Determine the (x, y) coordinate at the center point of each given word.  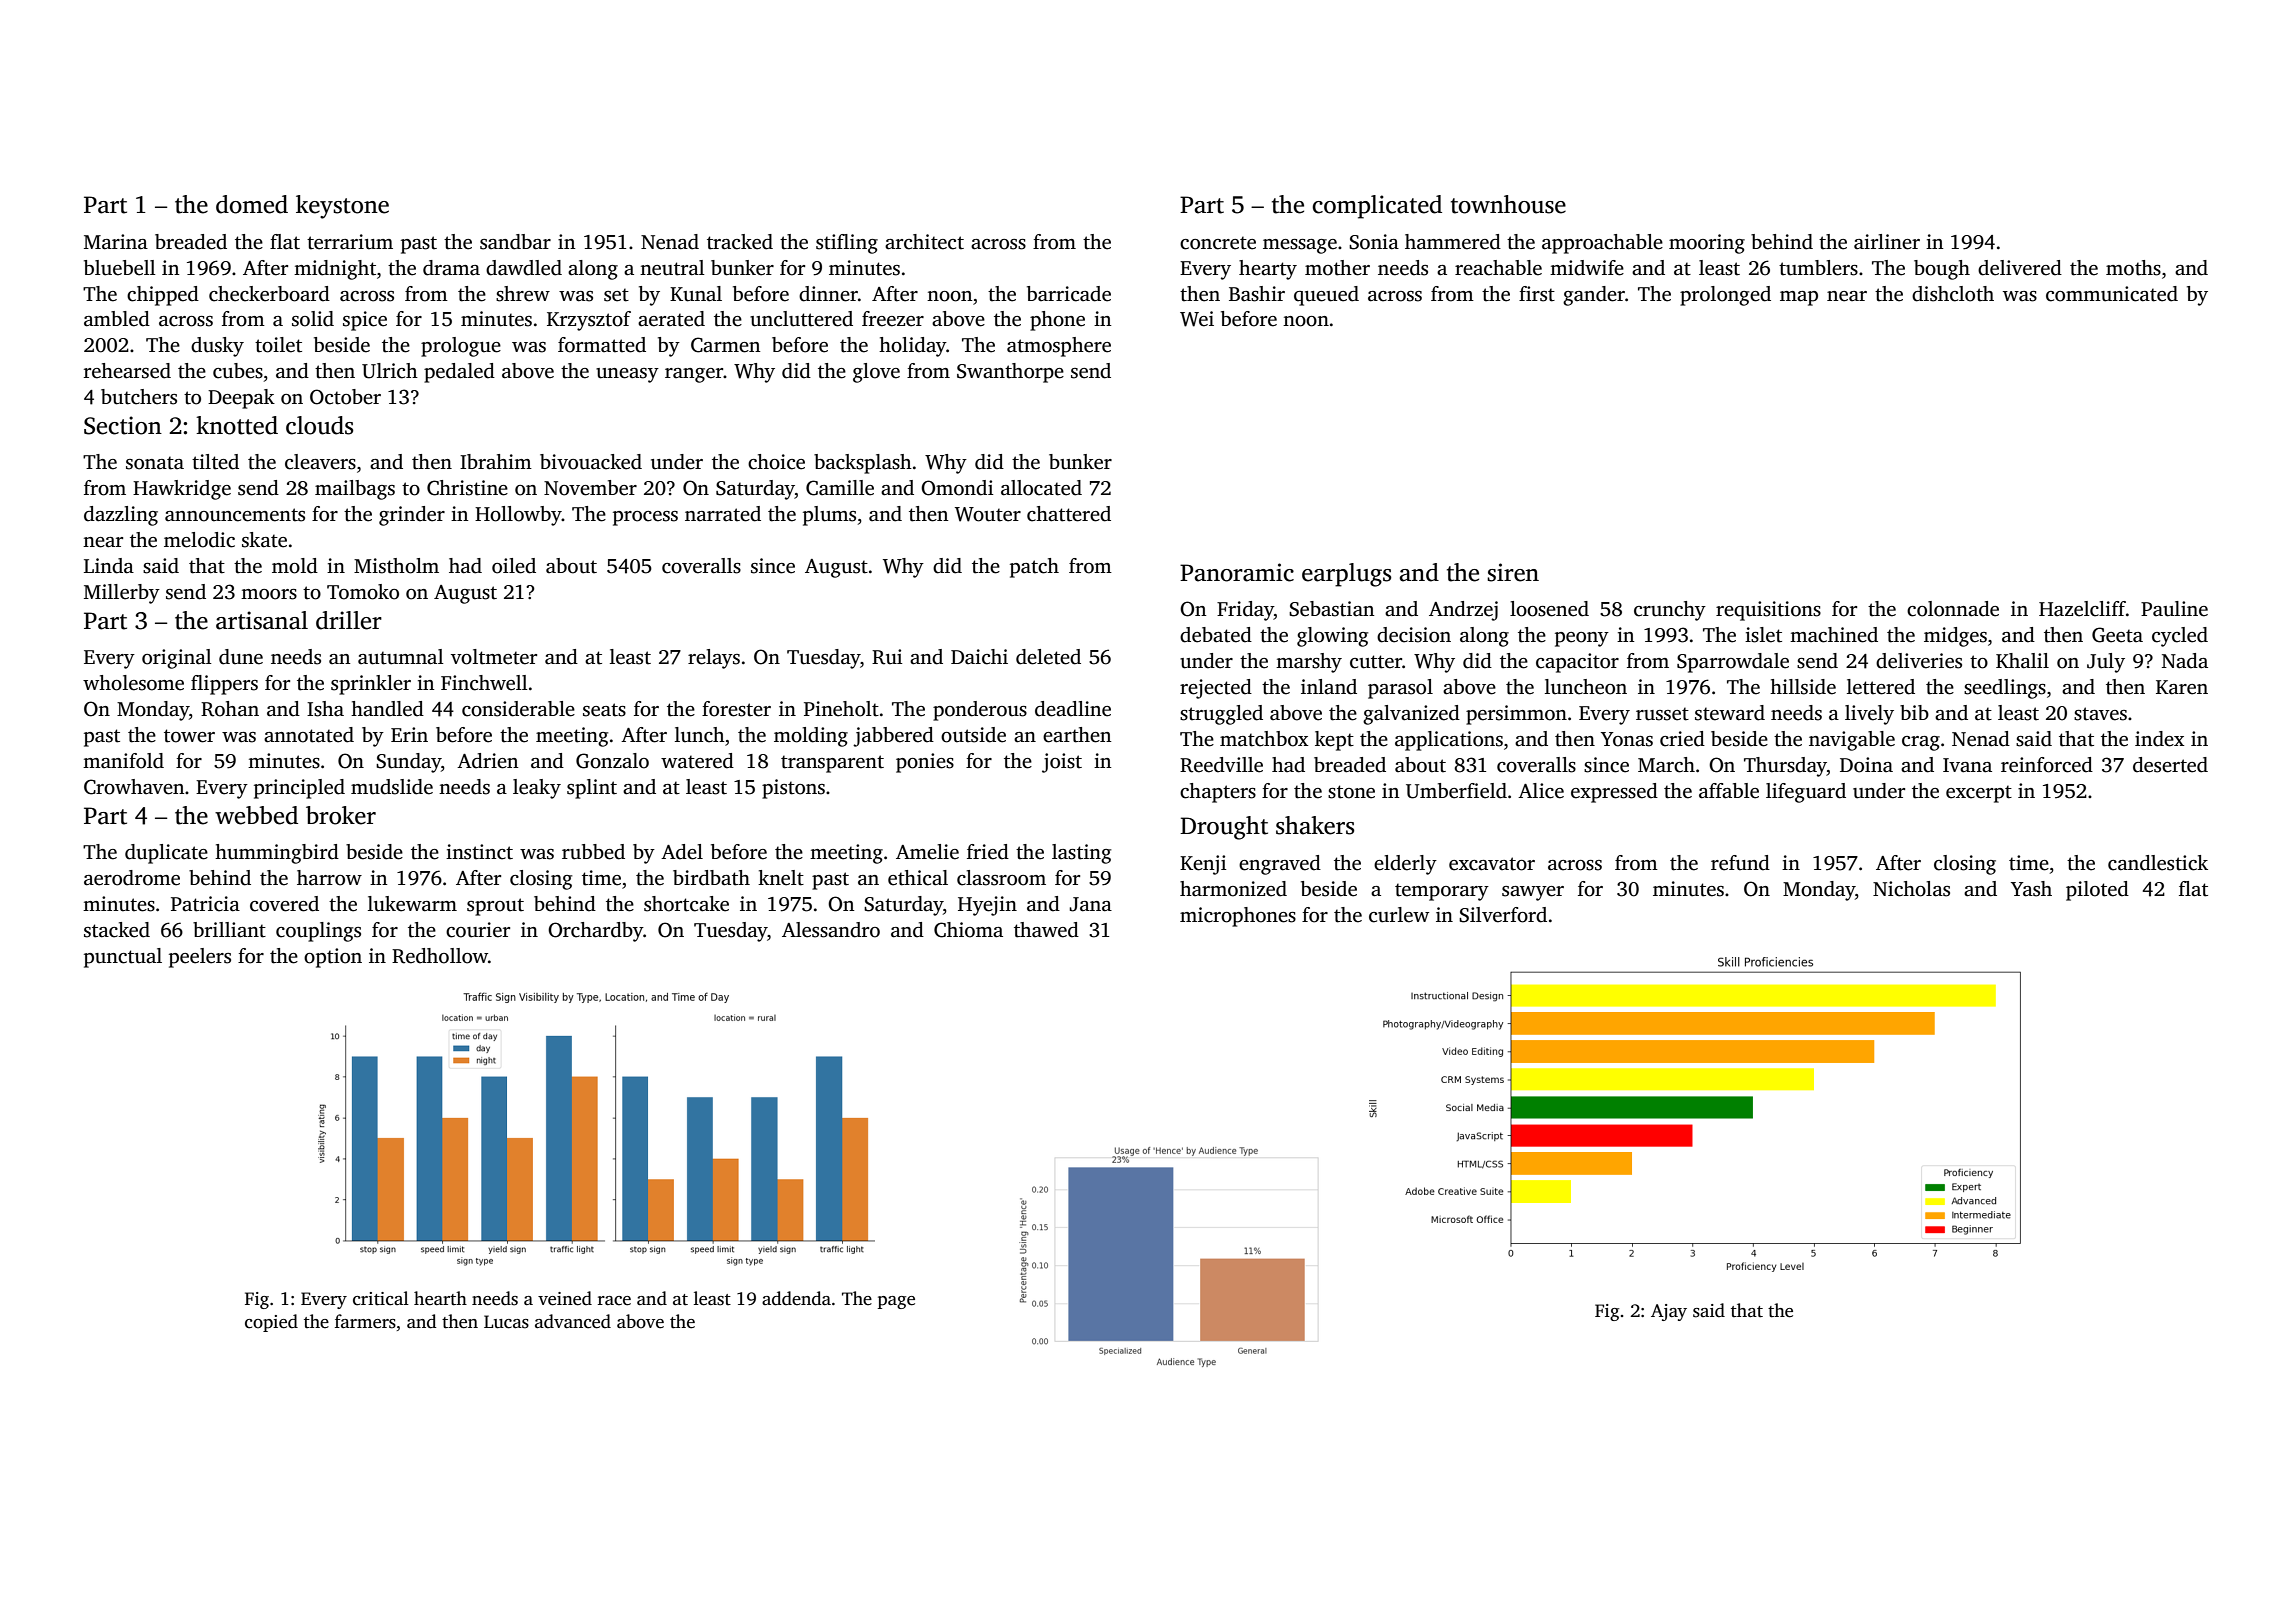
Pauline (2174, 609)
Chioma (968, 930)
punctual (123, 958)
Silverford (1503, 915)
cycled (2180, 637)
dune (241, 657)
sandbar (515, 242)
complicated (1377, 207)
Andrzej (1463, 611)
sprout (495, 907)
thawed (1046, 930)
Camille (840, 488)
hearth (440, 1298)
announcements (235, 515)
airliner (1887, 242)
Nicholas (1911, 889)
